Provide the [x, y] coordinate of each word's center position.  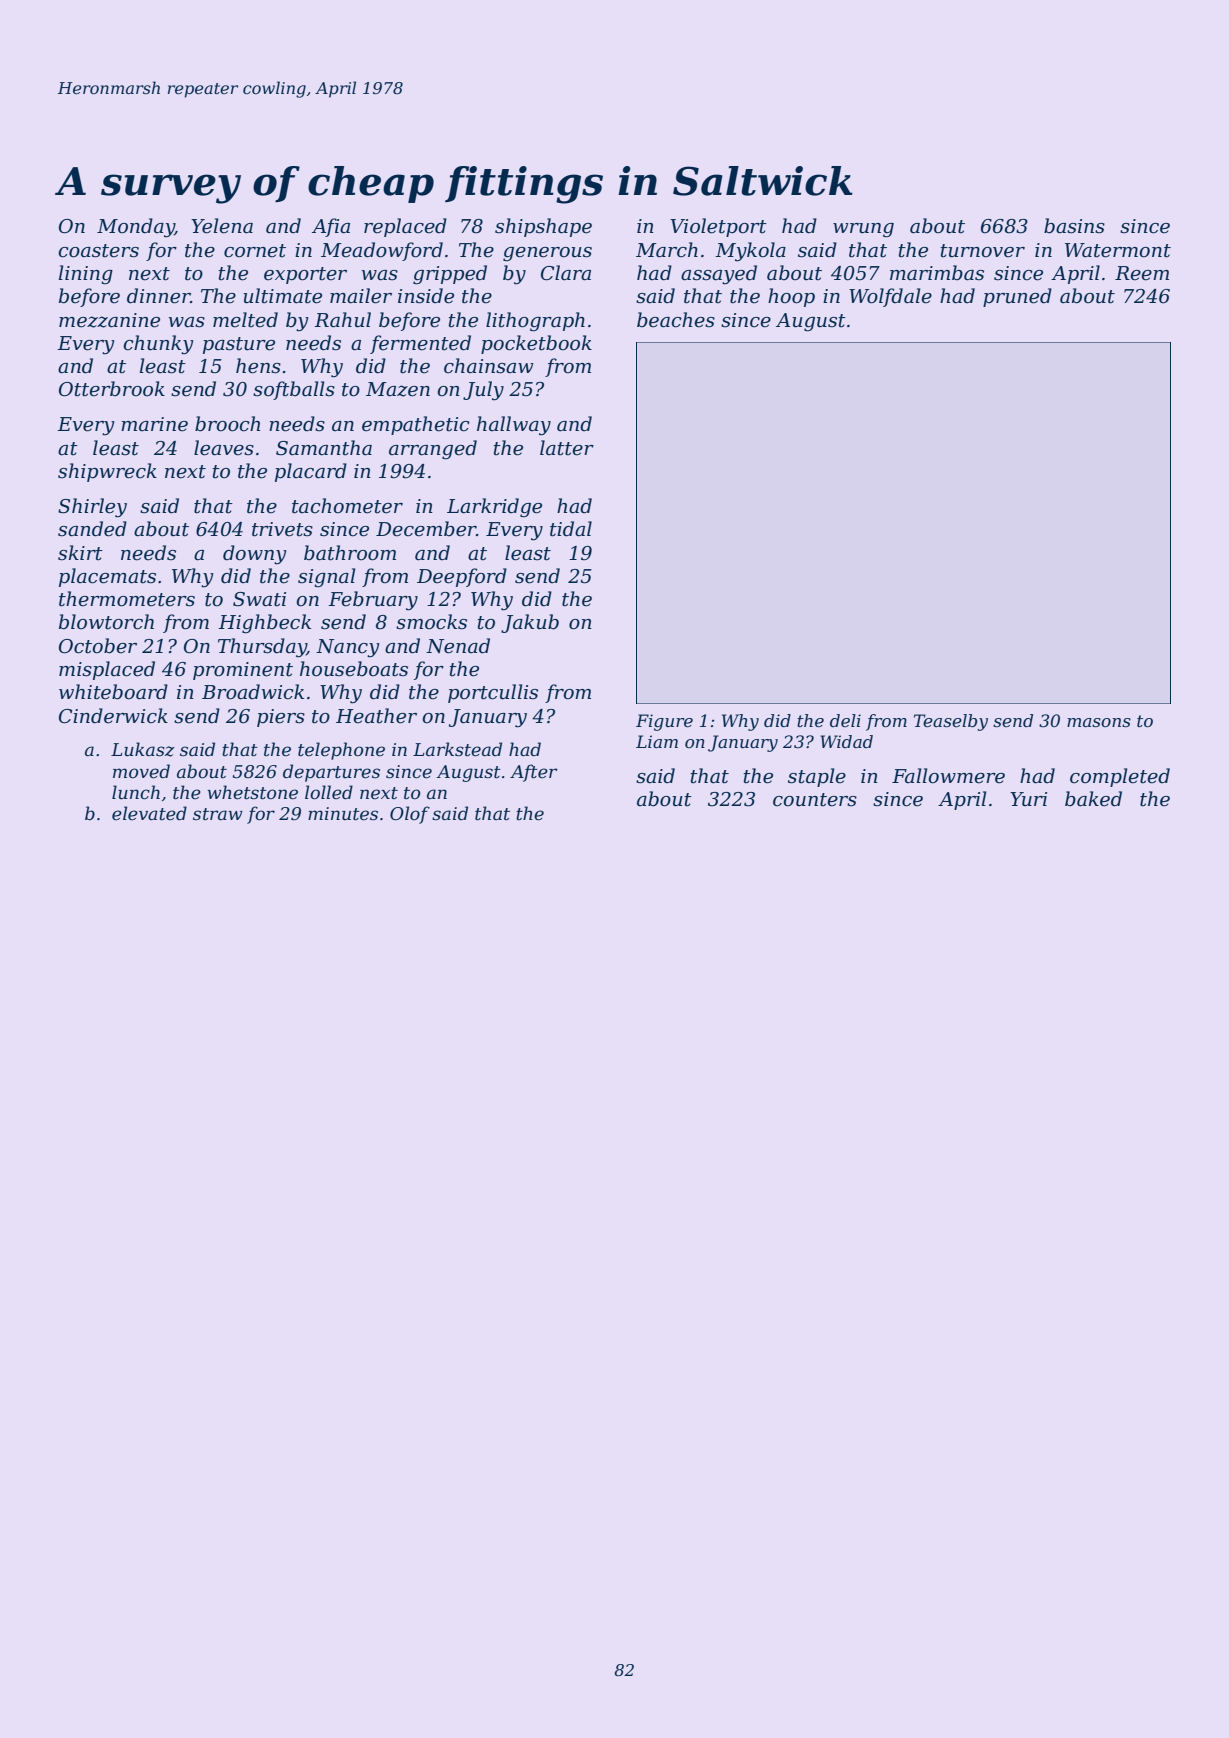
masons [1099, 722]
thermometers [127, 599]
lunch [136, 792]
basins [1074, 226]
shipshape [543, 227]
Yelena [222, 226]
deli [845, 720]
